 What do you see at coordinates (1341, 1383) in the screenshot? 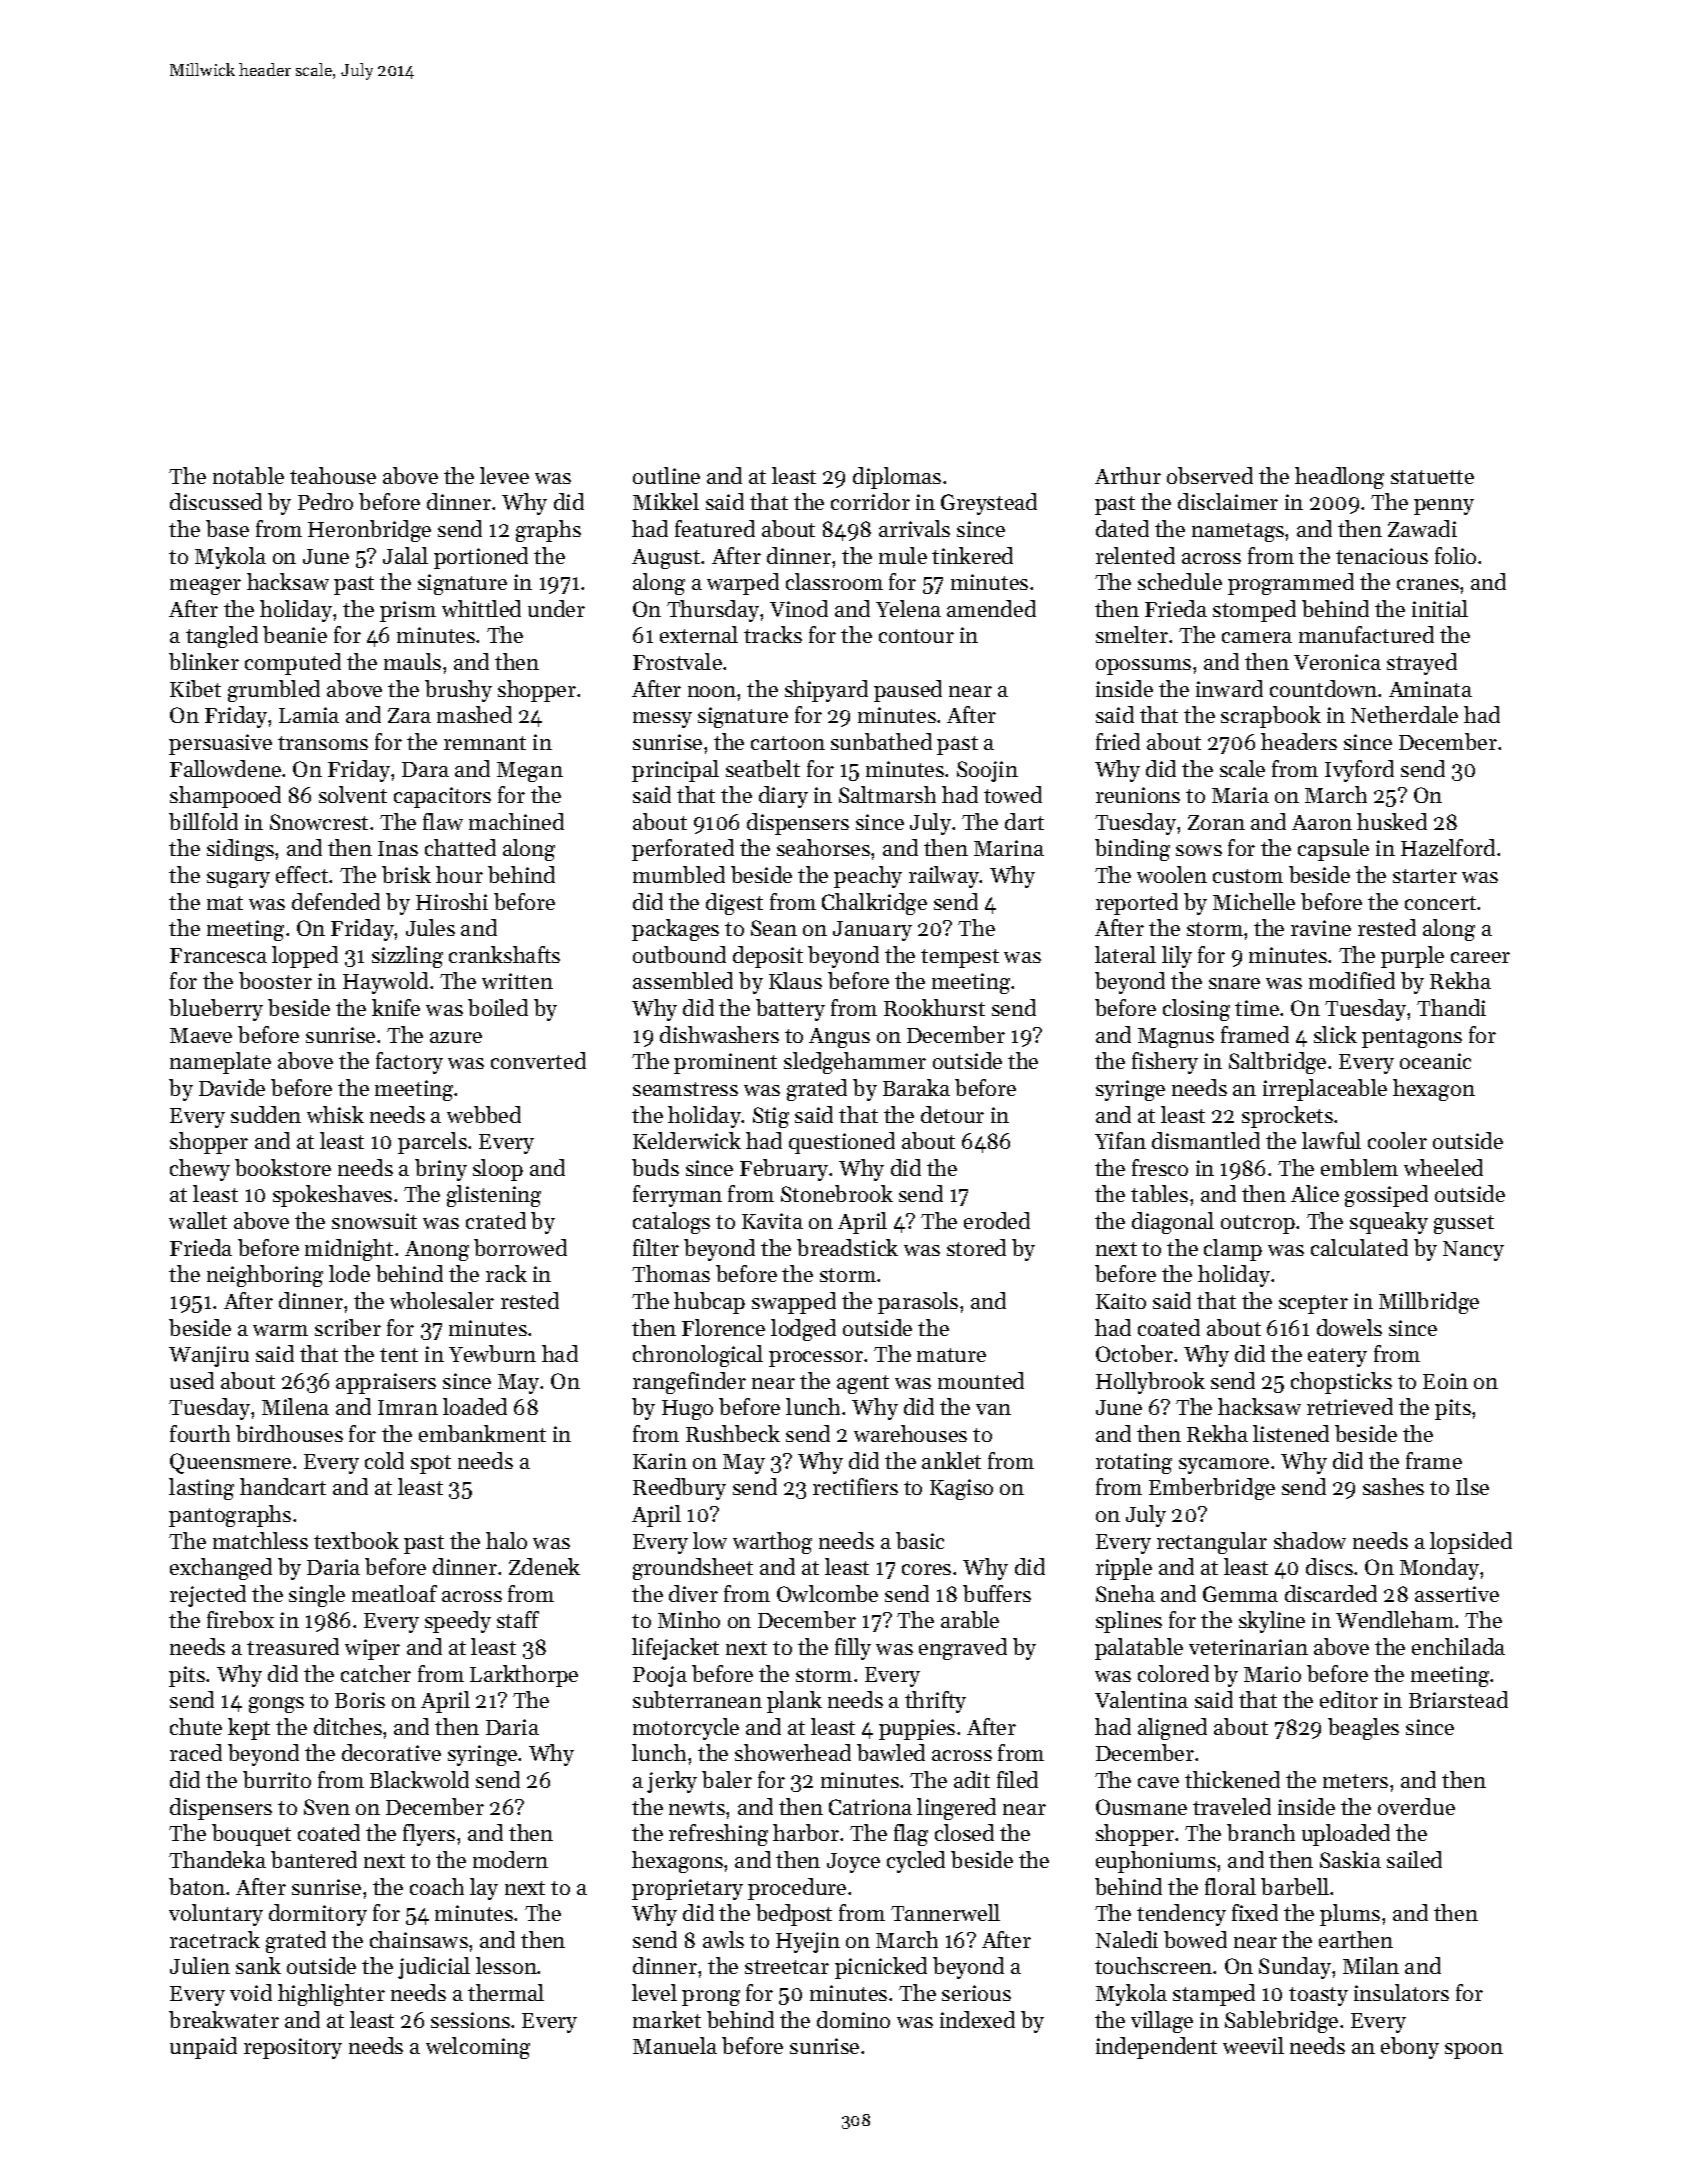
I see `chopsticks` at bounding box center [1341, 1383].
